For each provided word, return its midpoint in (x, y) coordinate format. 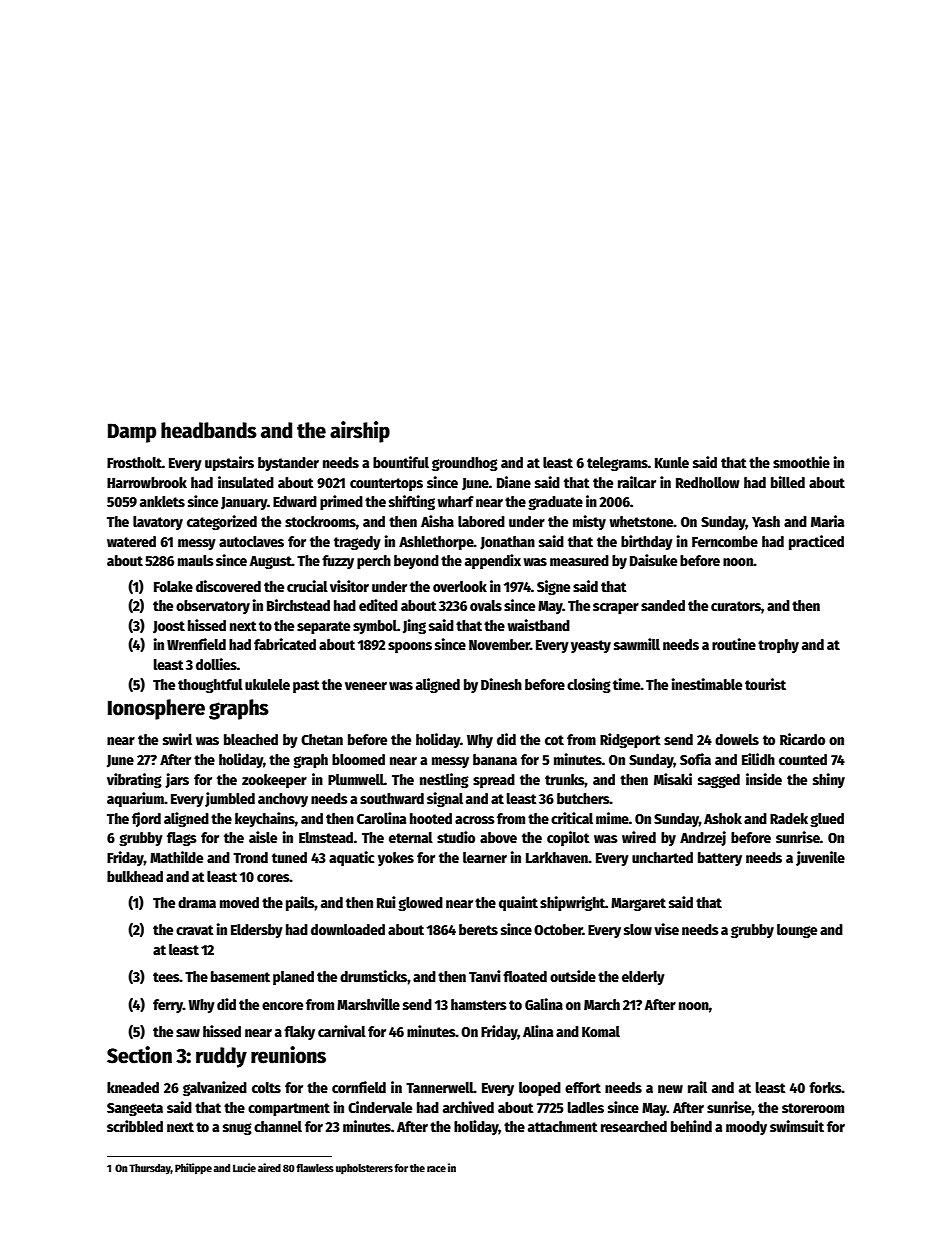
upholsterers (364, 1169)
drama (197, 902)
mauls (196, 560)
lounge (797, 931)
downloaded (348, 929)
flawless (315, 1168)
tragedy (357, 543)
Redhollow (708, 482)
